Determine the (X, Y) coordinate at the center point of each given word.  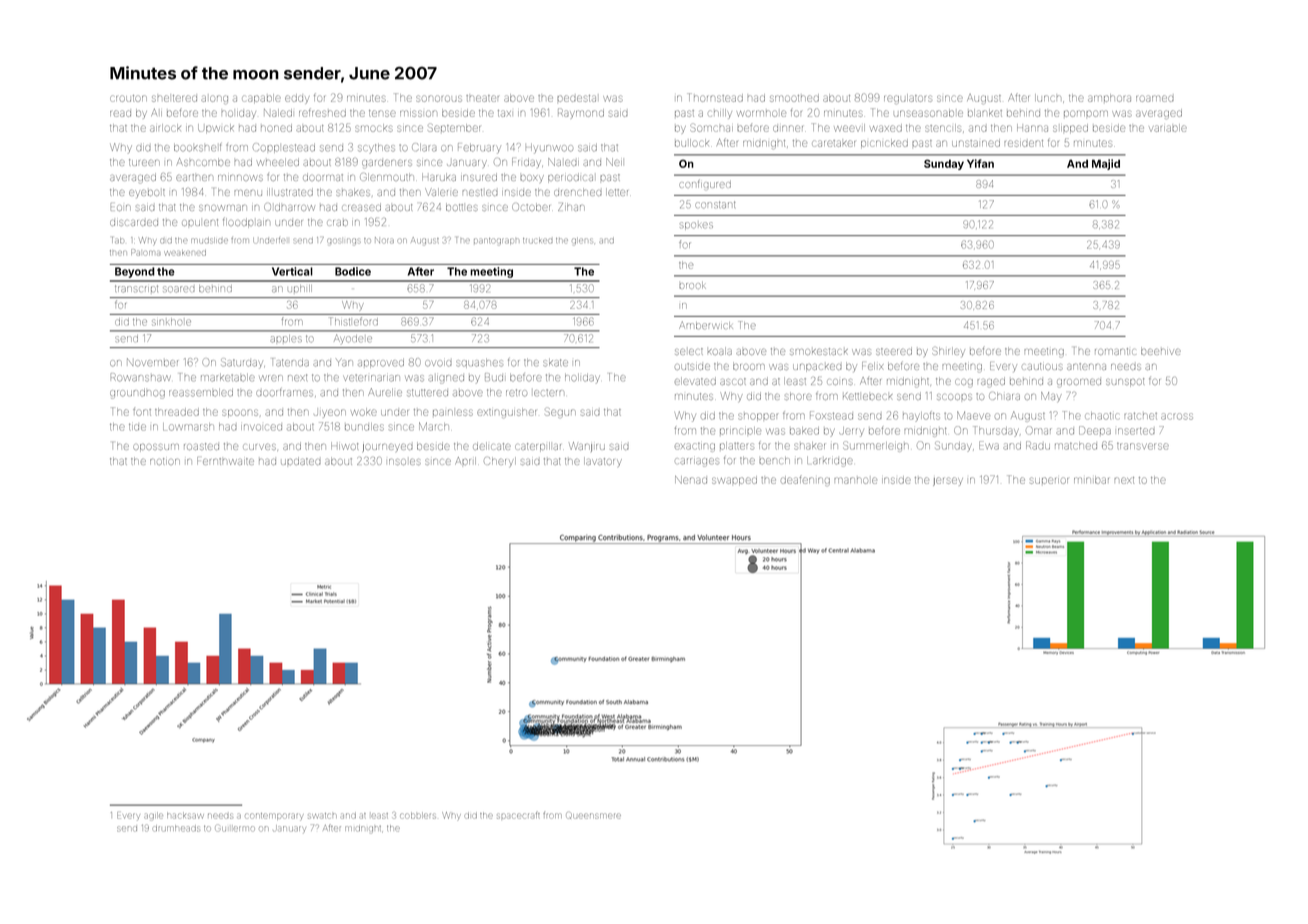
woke (363, 412)
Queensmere (594, 815)
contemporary (273, 817)
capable (261, 98)
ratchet (1140, 416)
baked (804, 431)
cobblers (417, 815)
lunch (1048, 98)
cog (964, 383)
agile (153, 816)
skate (555, 363)
